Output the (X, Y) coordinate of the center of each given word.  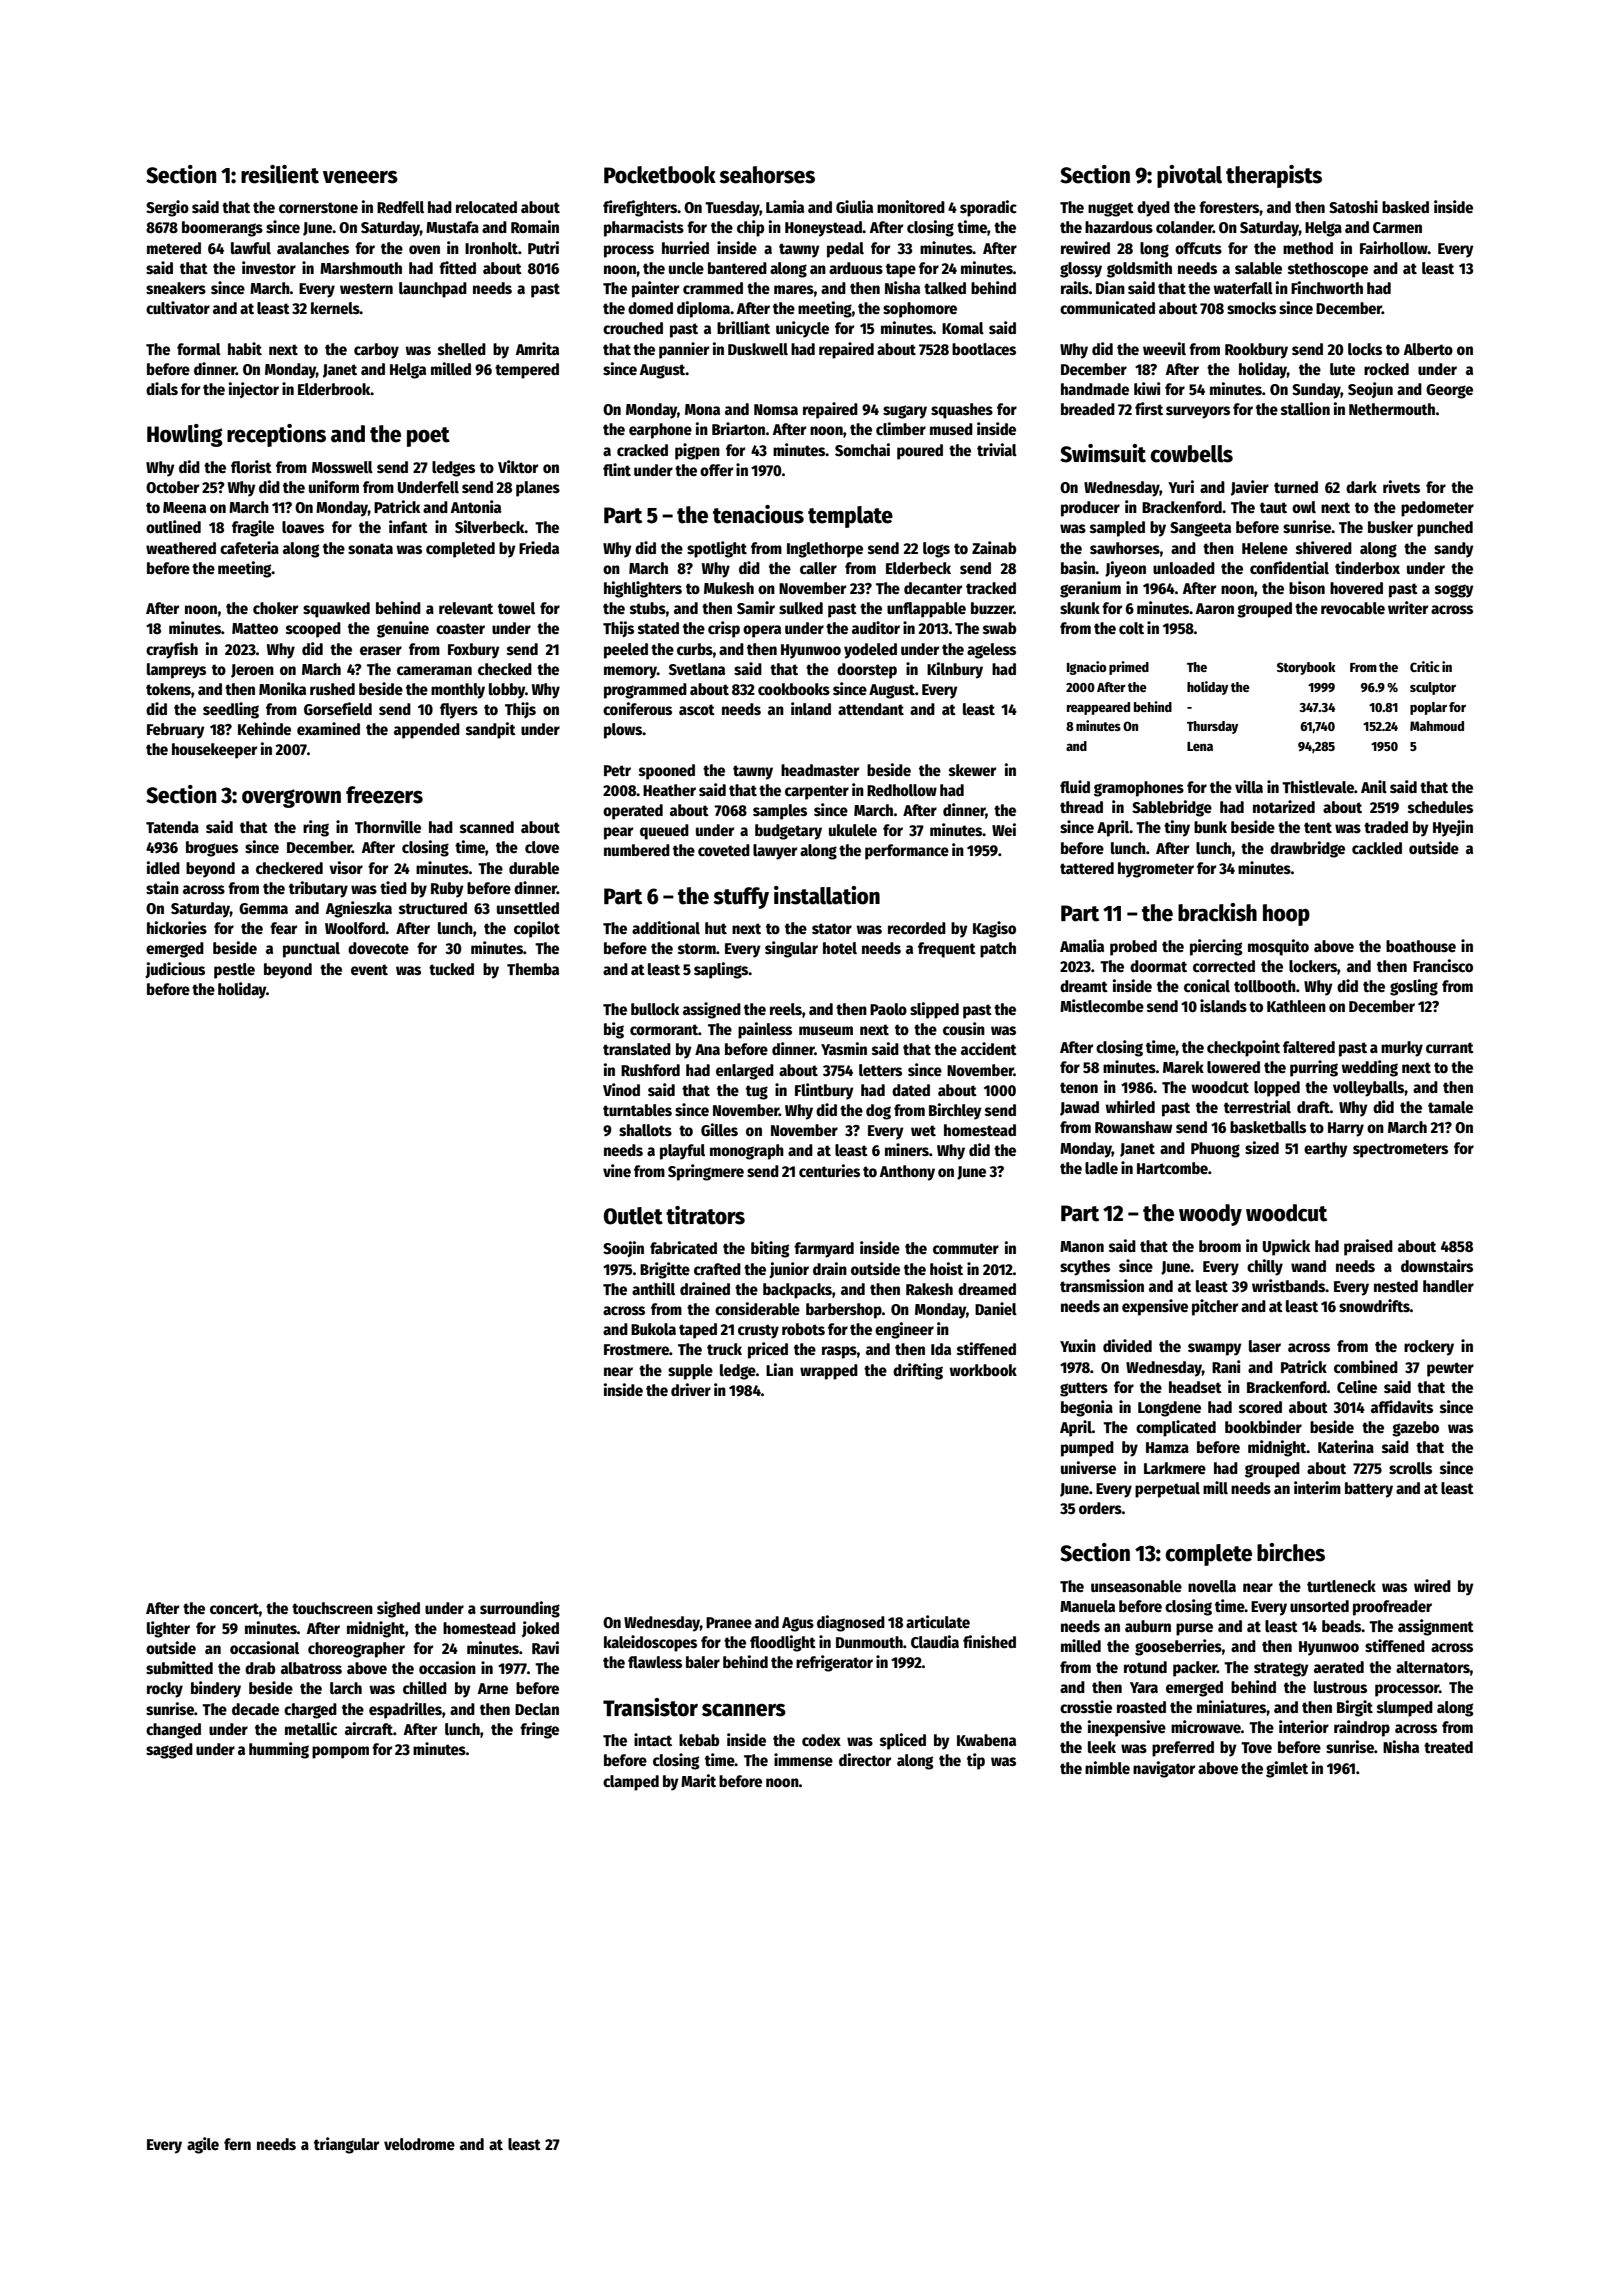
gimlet (1287, 1769)
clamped (631, 1783)
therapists (1274, 176)
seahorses (767, 175)
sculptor (1433, 688)
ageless (991, 651)
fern (237, 2144)
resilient (280, 174)
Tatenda (172, 827)
